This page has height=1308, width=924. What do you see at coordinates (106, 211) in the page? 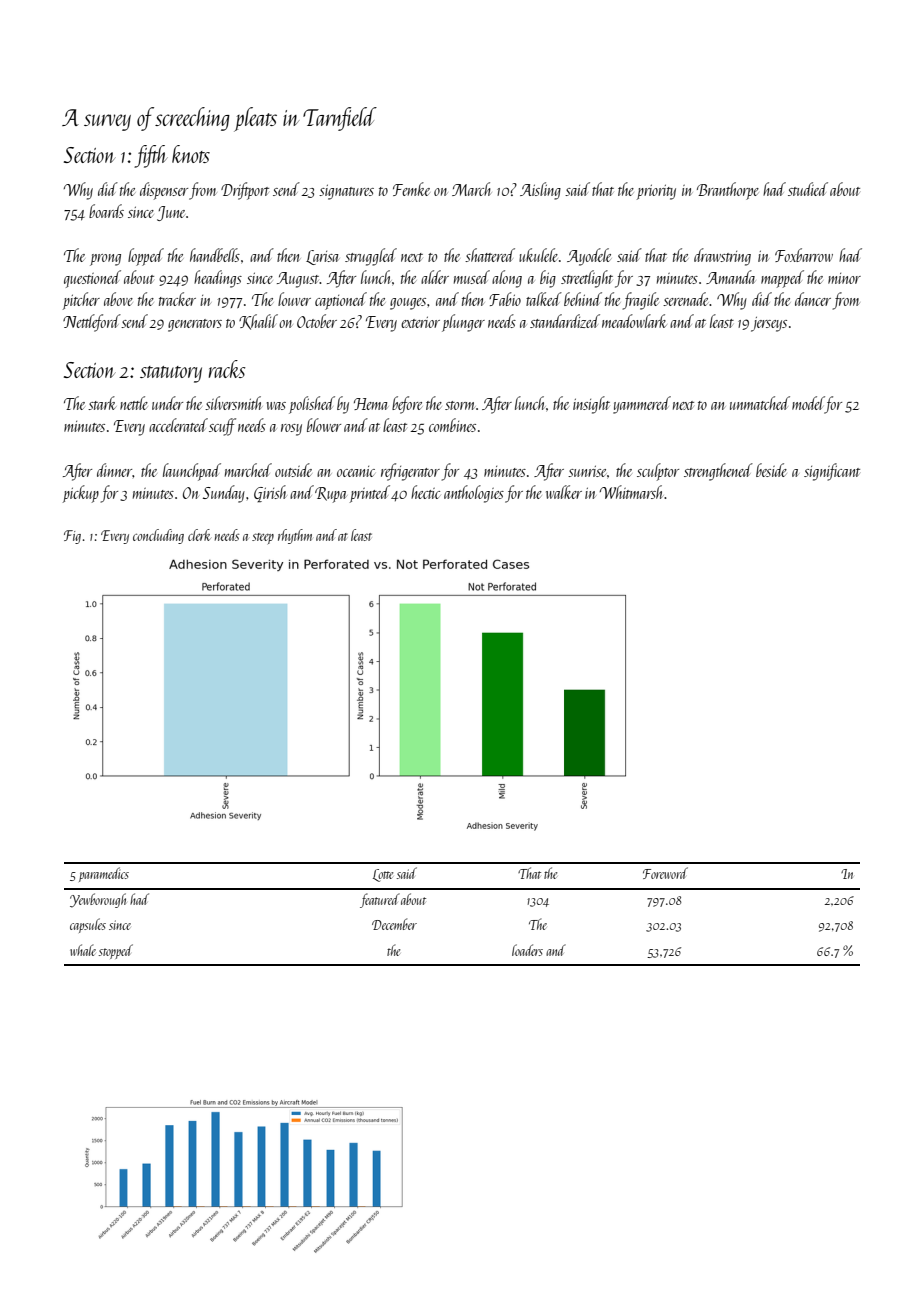
I see `boards` at bounding box center [106, 211].
